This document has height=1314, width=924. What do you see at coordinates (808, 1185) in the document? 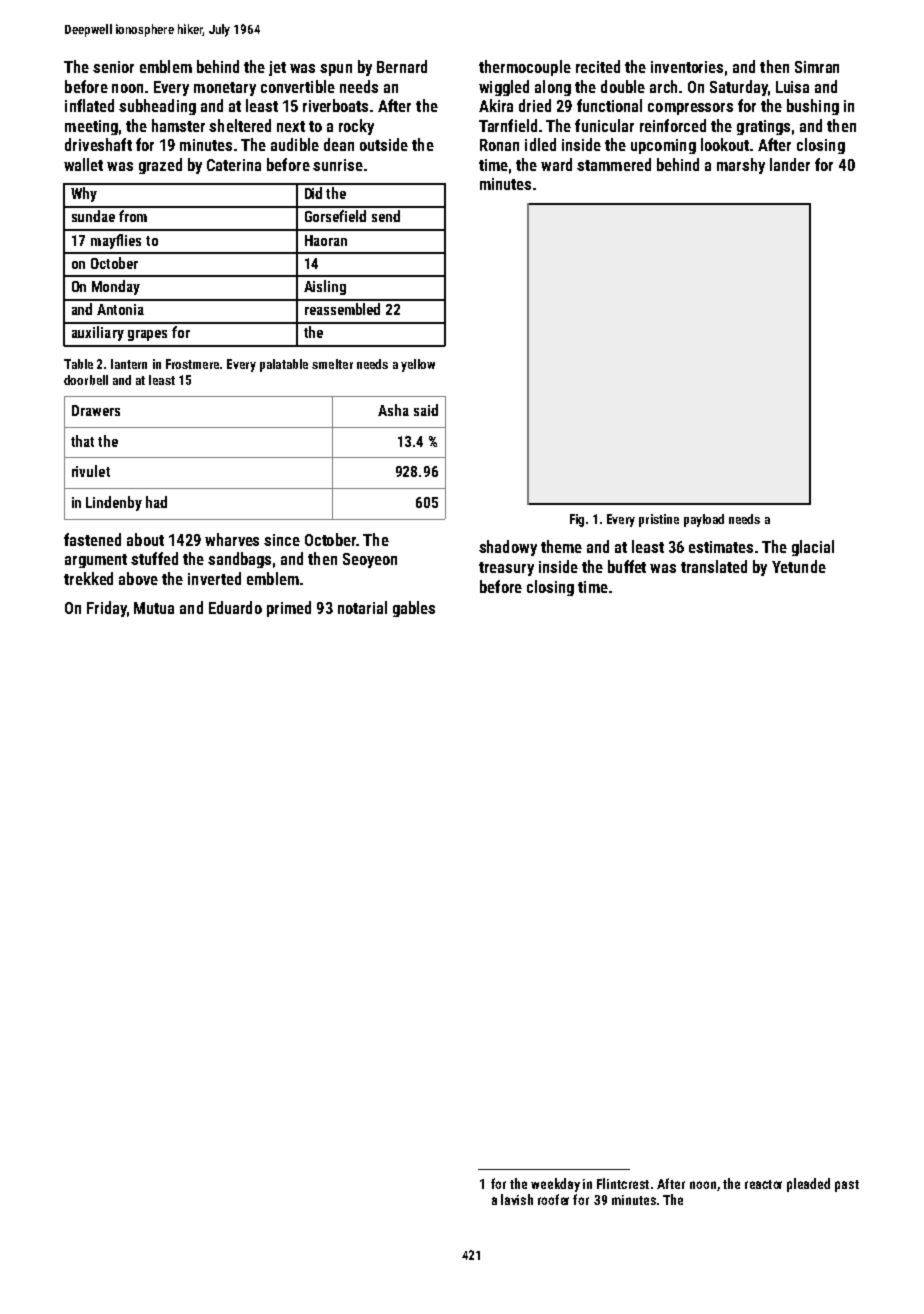
I see `pleaded` at bounding box center [808, 1185].
